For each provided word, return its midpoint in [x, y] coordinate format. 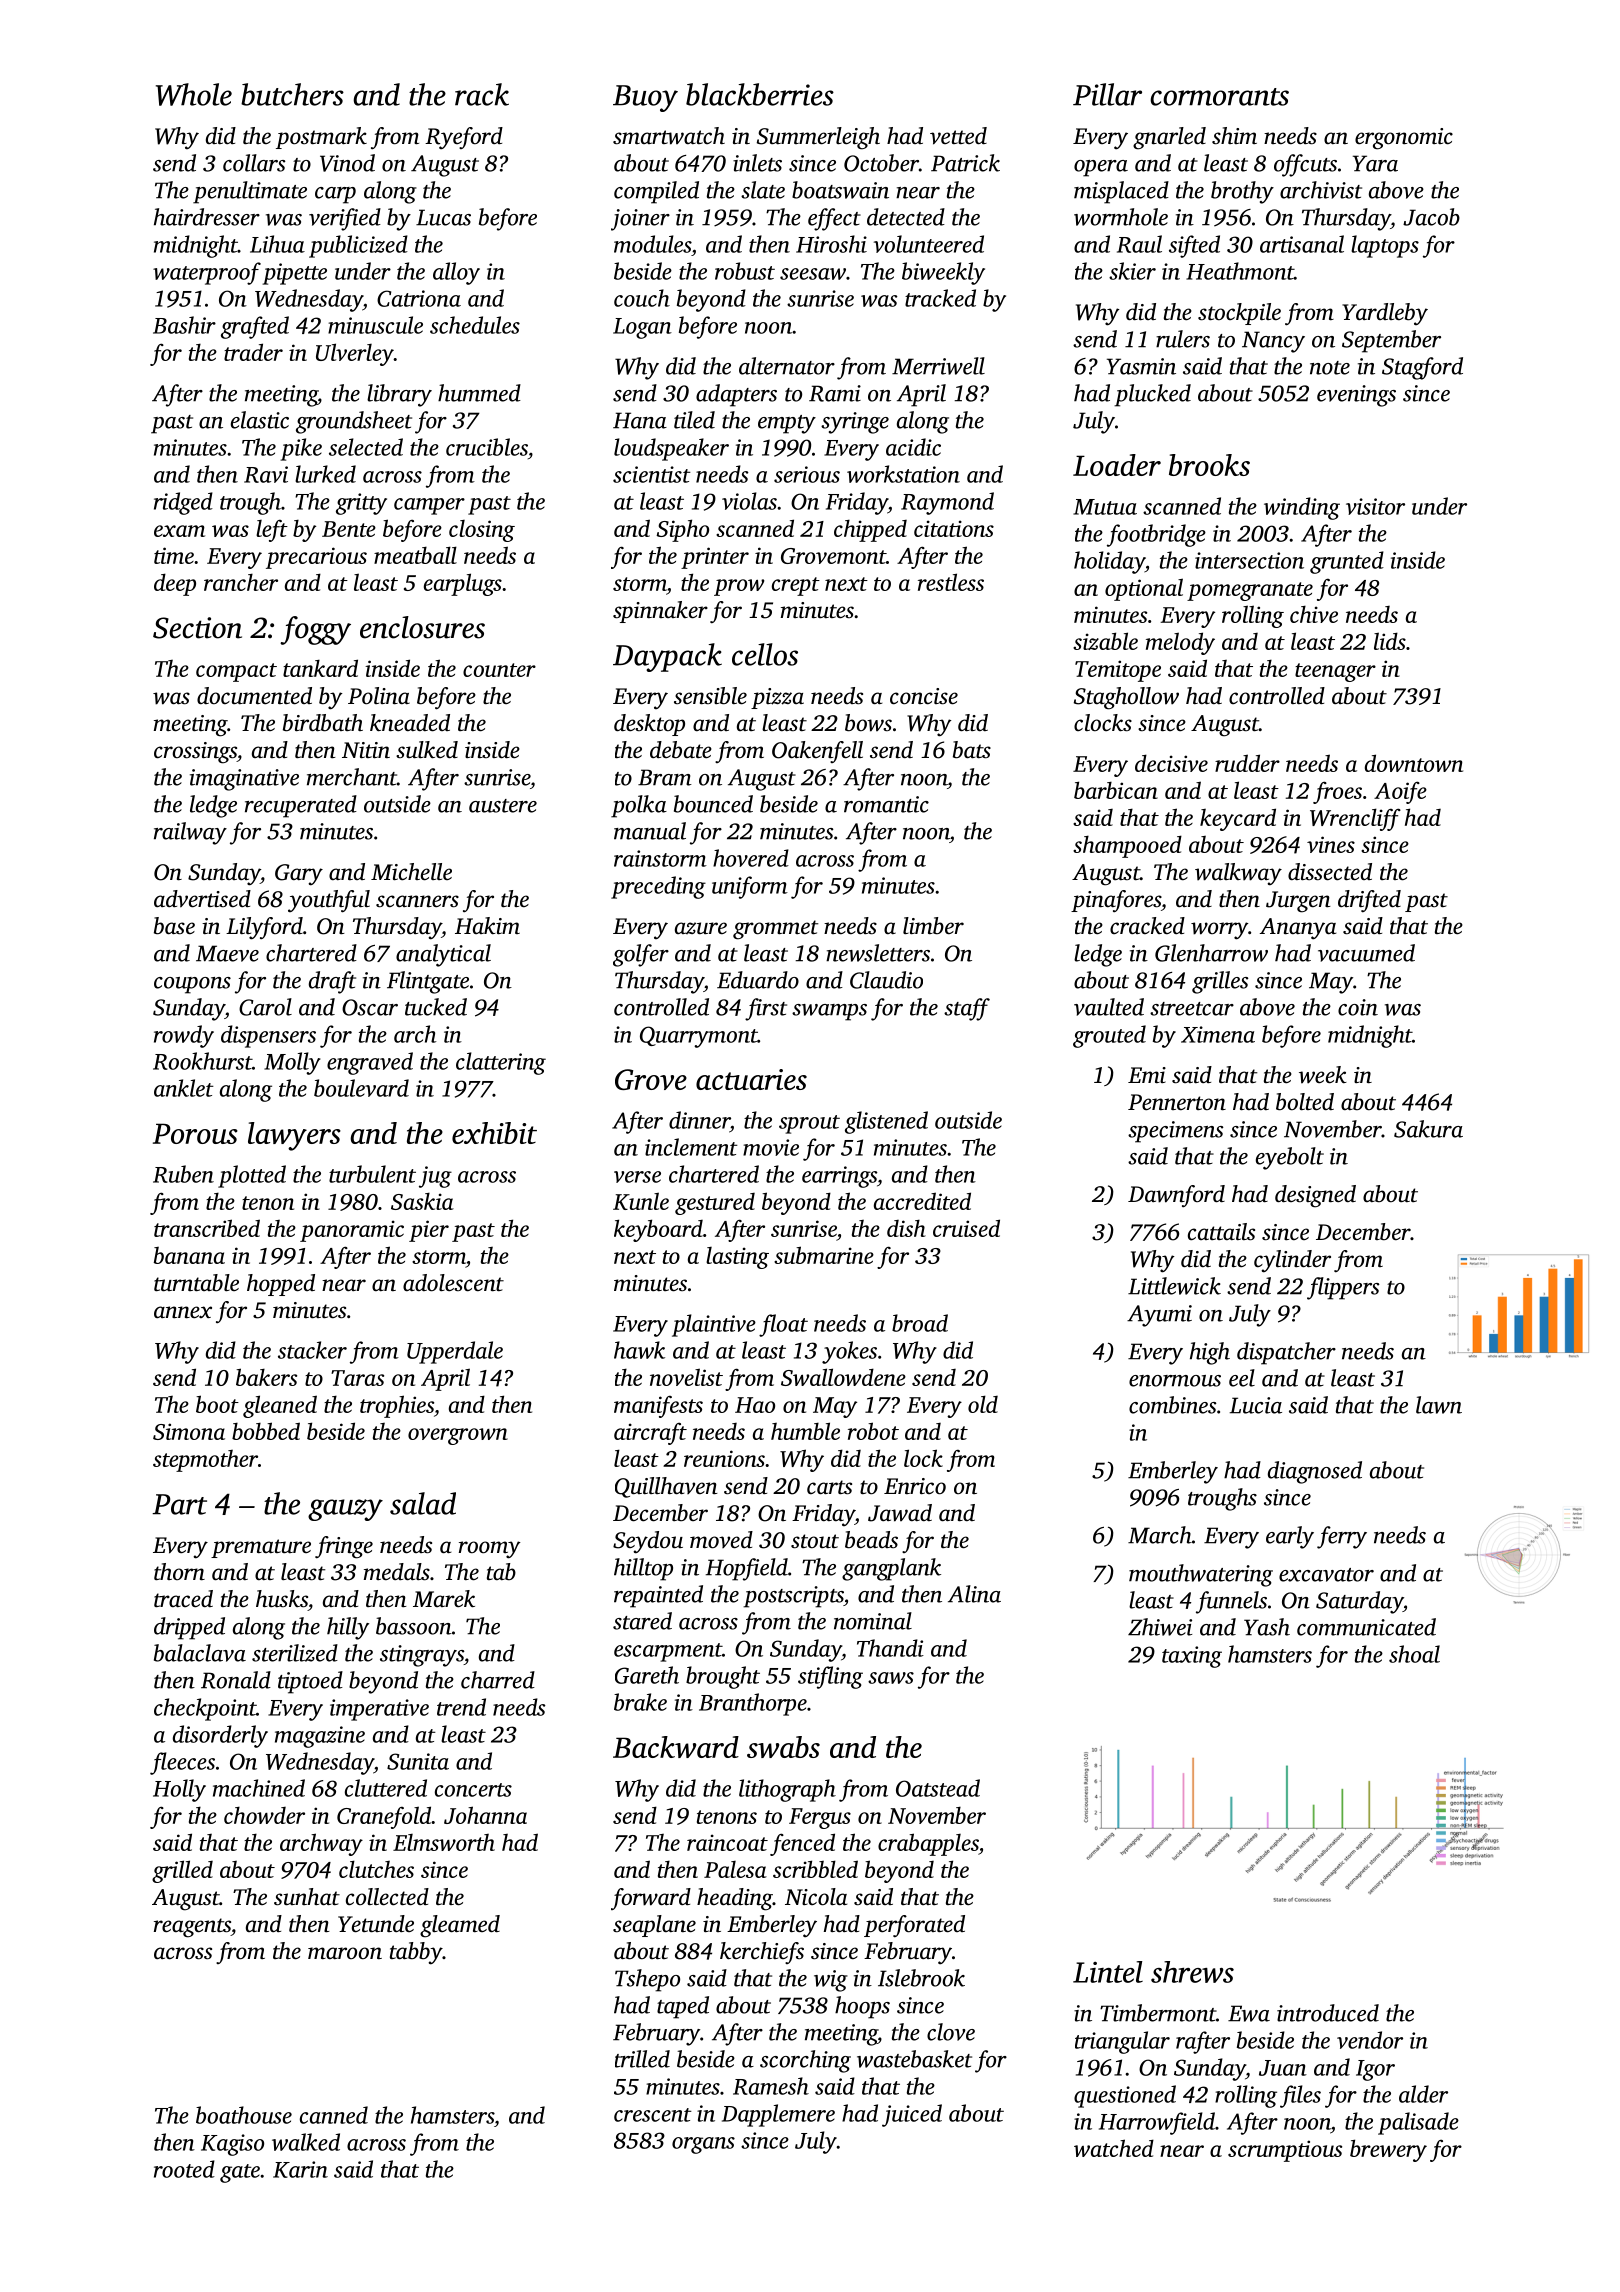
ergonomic [1404, 139]
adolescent [453, 1283]
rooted [184, 2169]
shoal [1414, 1654]
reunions [724, 1458]
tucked [436, 1007]
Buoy [645, 98]
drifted [1369, 901]
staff [967, 1009]
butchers [292, 94]
